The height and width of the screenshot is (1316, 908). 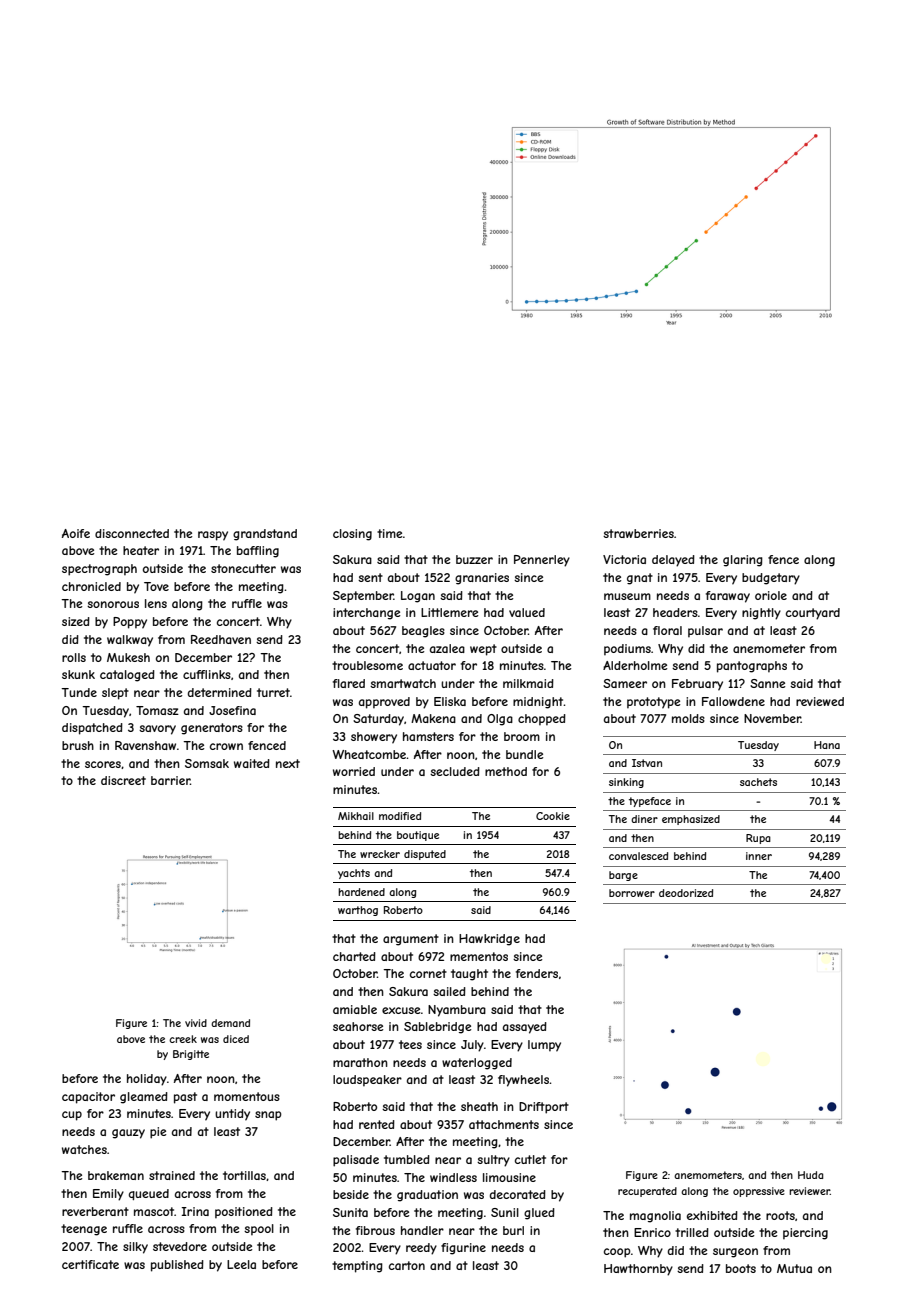 I want to click on glaring, so click(x=743, y=561).
